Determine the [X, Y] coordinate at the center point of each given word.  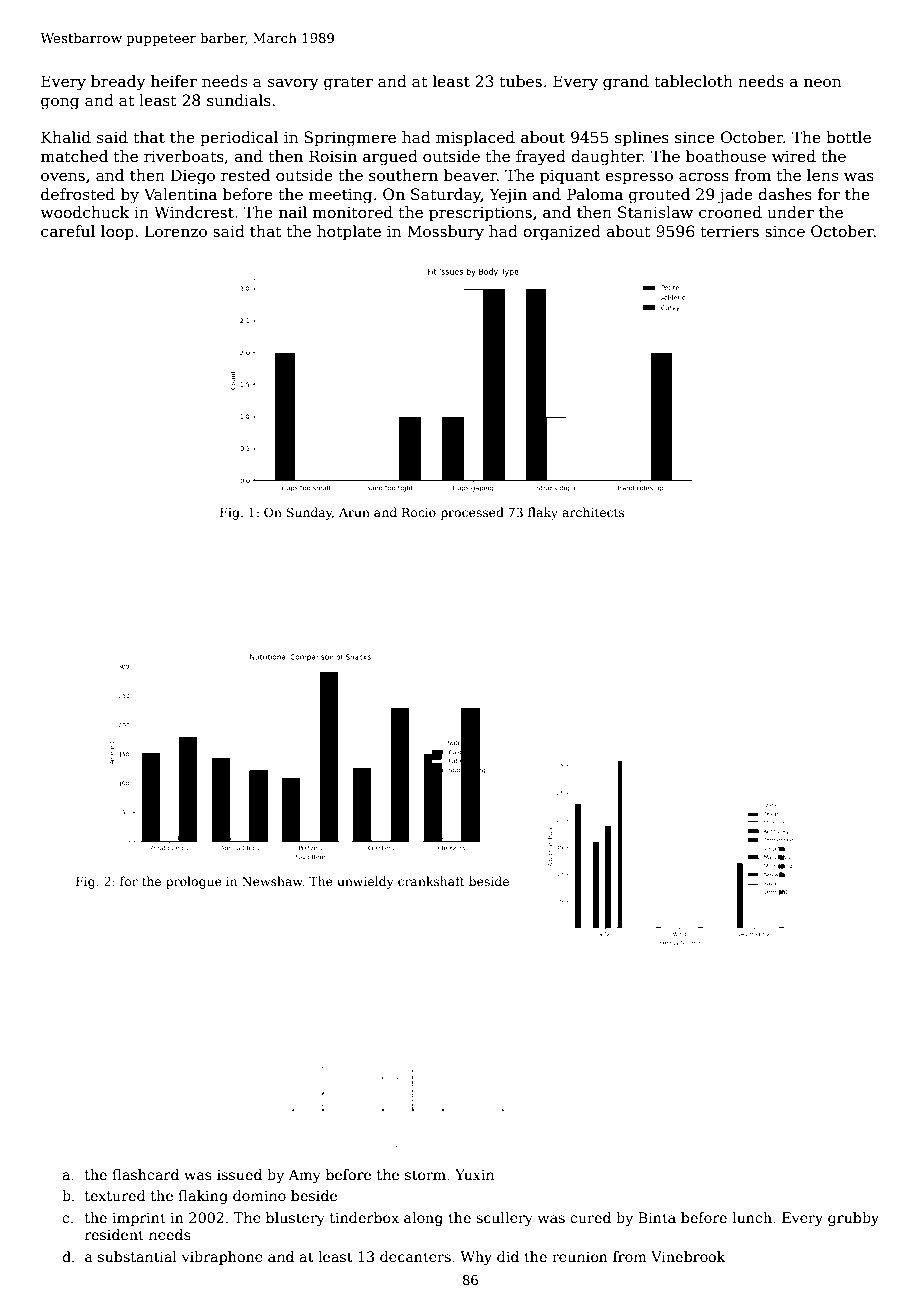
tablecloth [694, 81]
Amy [304, 1176]
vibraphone [222, 1258]
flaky [543, 513]
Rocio [419, 512]
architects [593, 512]
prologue [194, 882]
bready [118, 83]
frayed [541, 158]
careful [68, 231]
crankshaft [431, 881]
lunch [752, 1217]
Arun [354, 512]
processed [472, 513]
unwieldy [365, 882]
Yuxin [474, 1174]
